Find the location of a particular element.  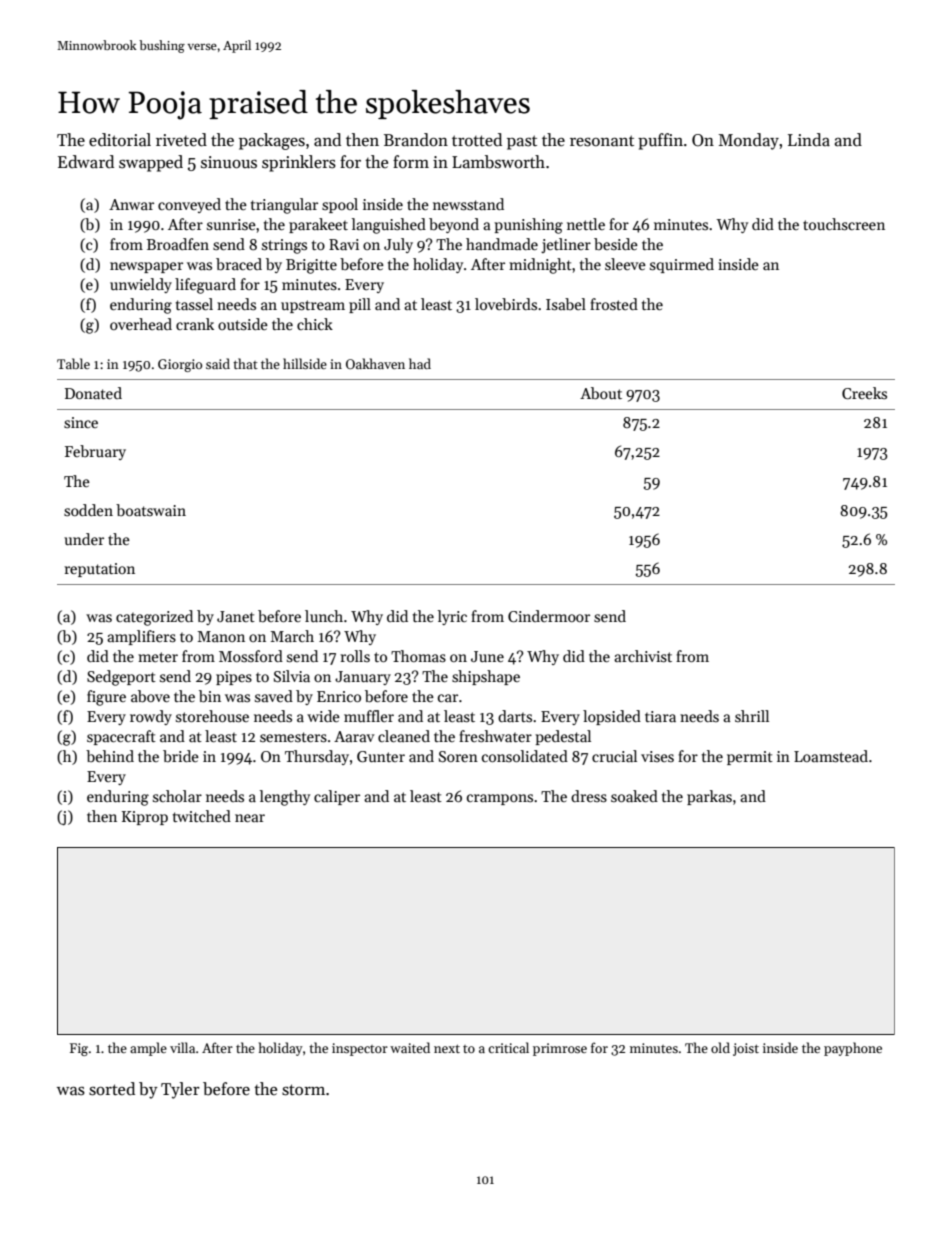

Edward is located at coordinates (86, 161).
